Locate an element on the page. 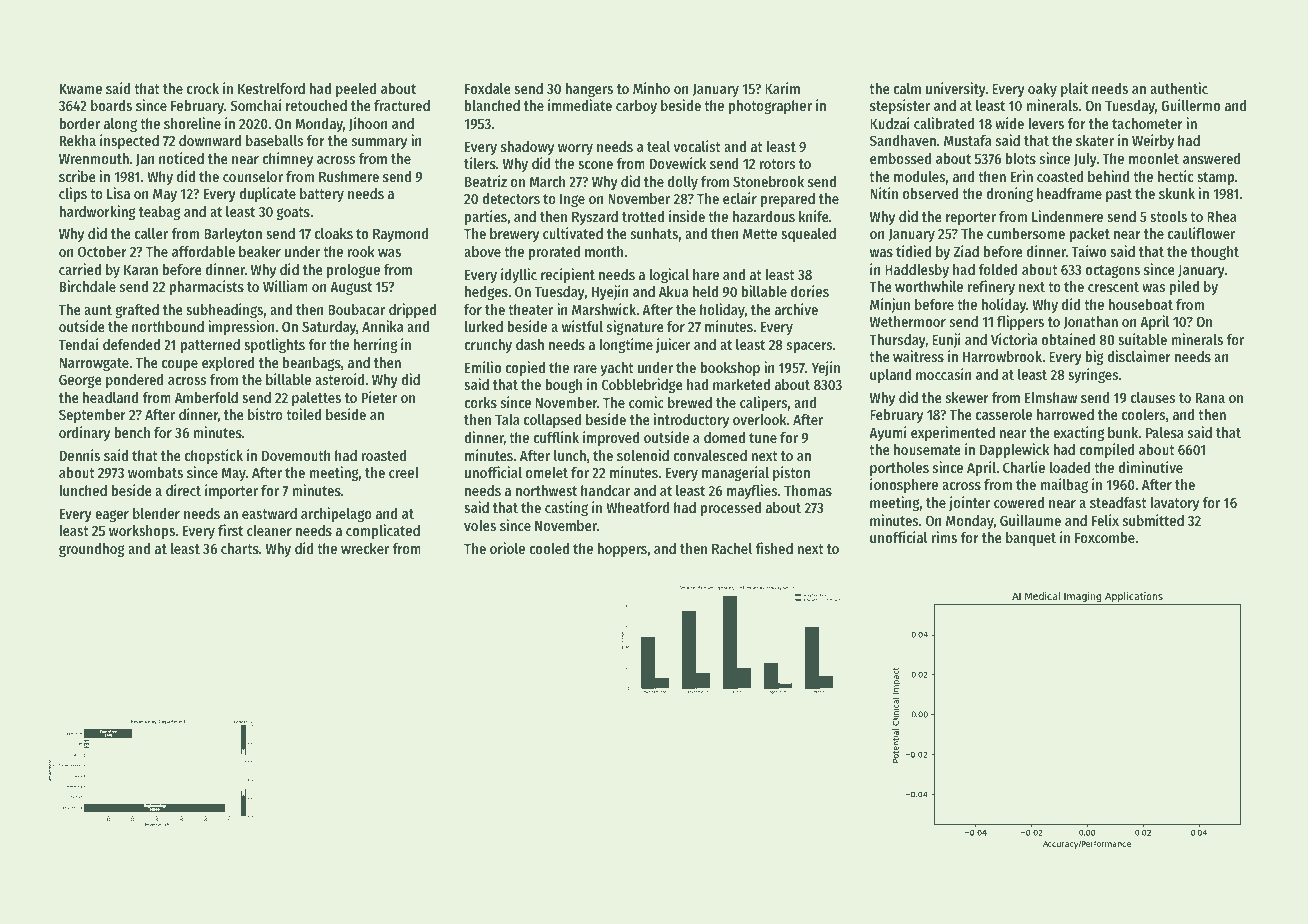  thought is located at coordinates (1215, 253).
